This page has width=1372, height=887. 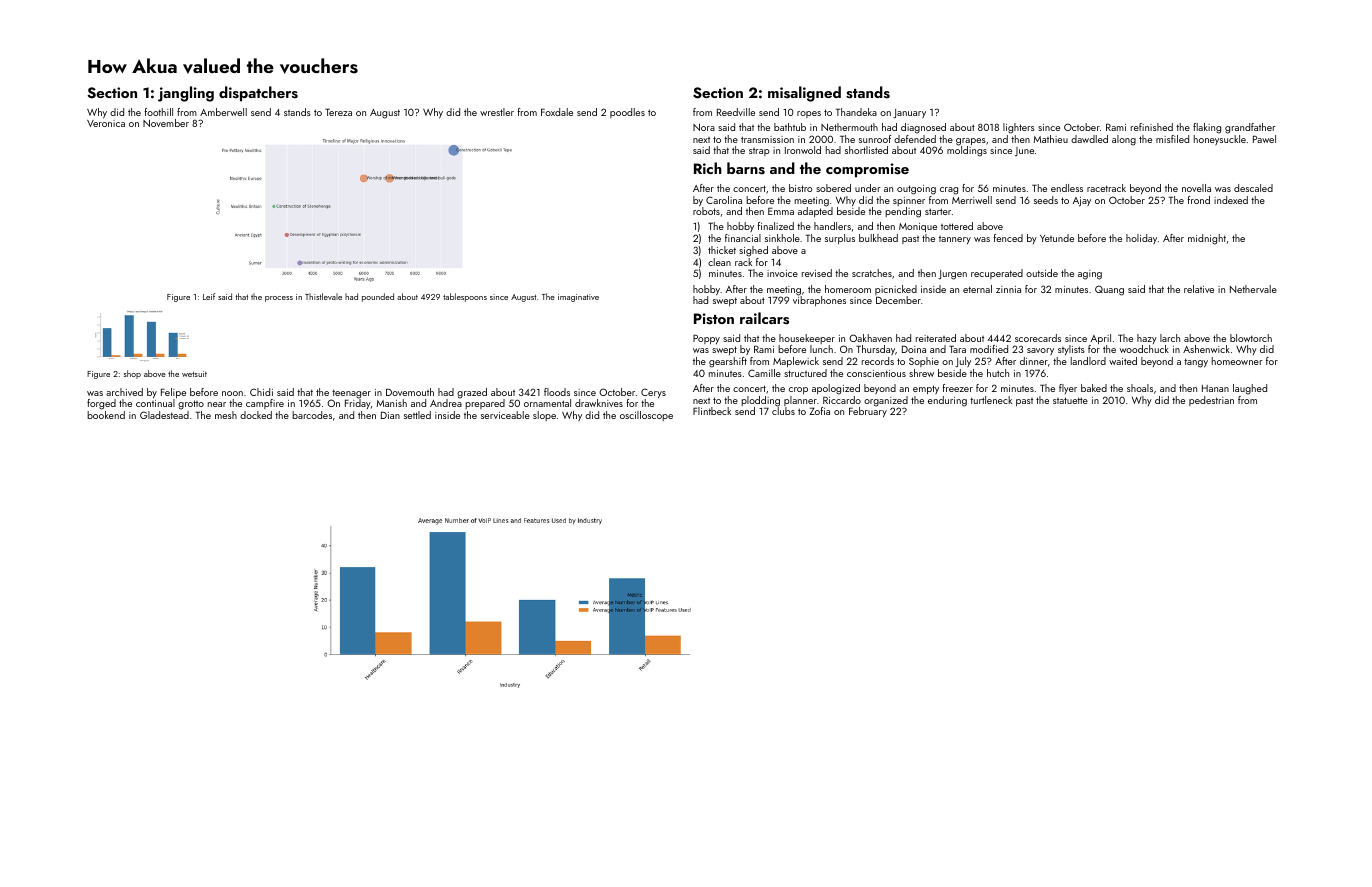 I want to click on sighed, so click(x=753, y=251).
